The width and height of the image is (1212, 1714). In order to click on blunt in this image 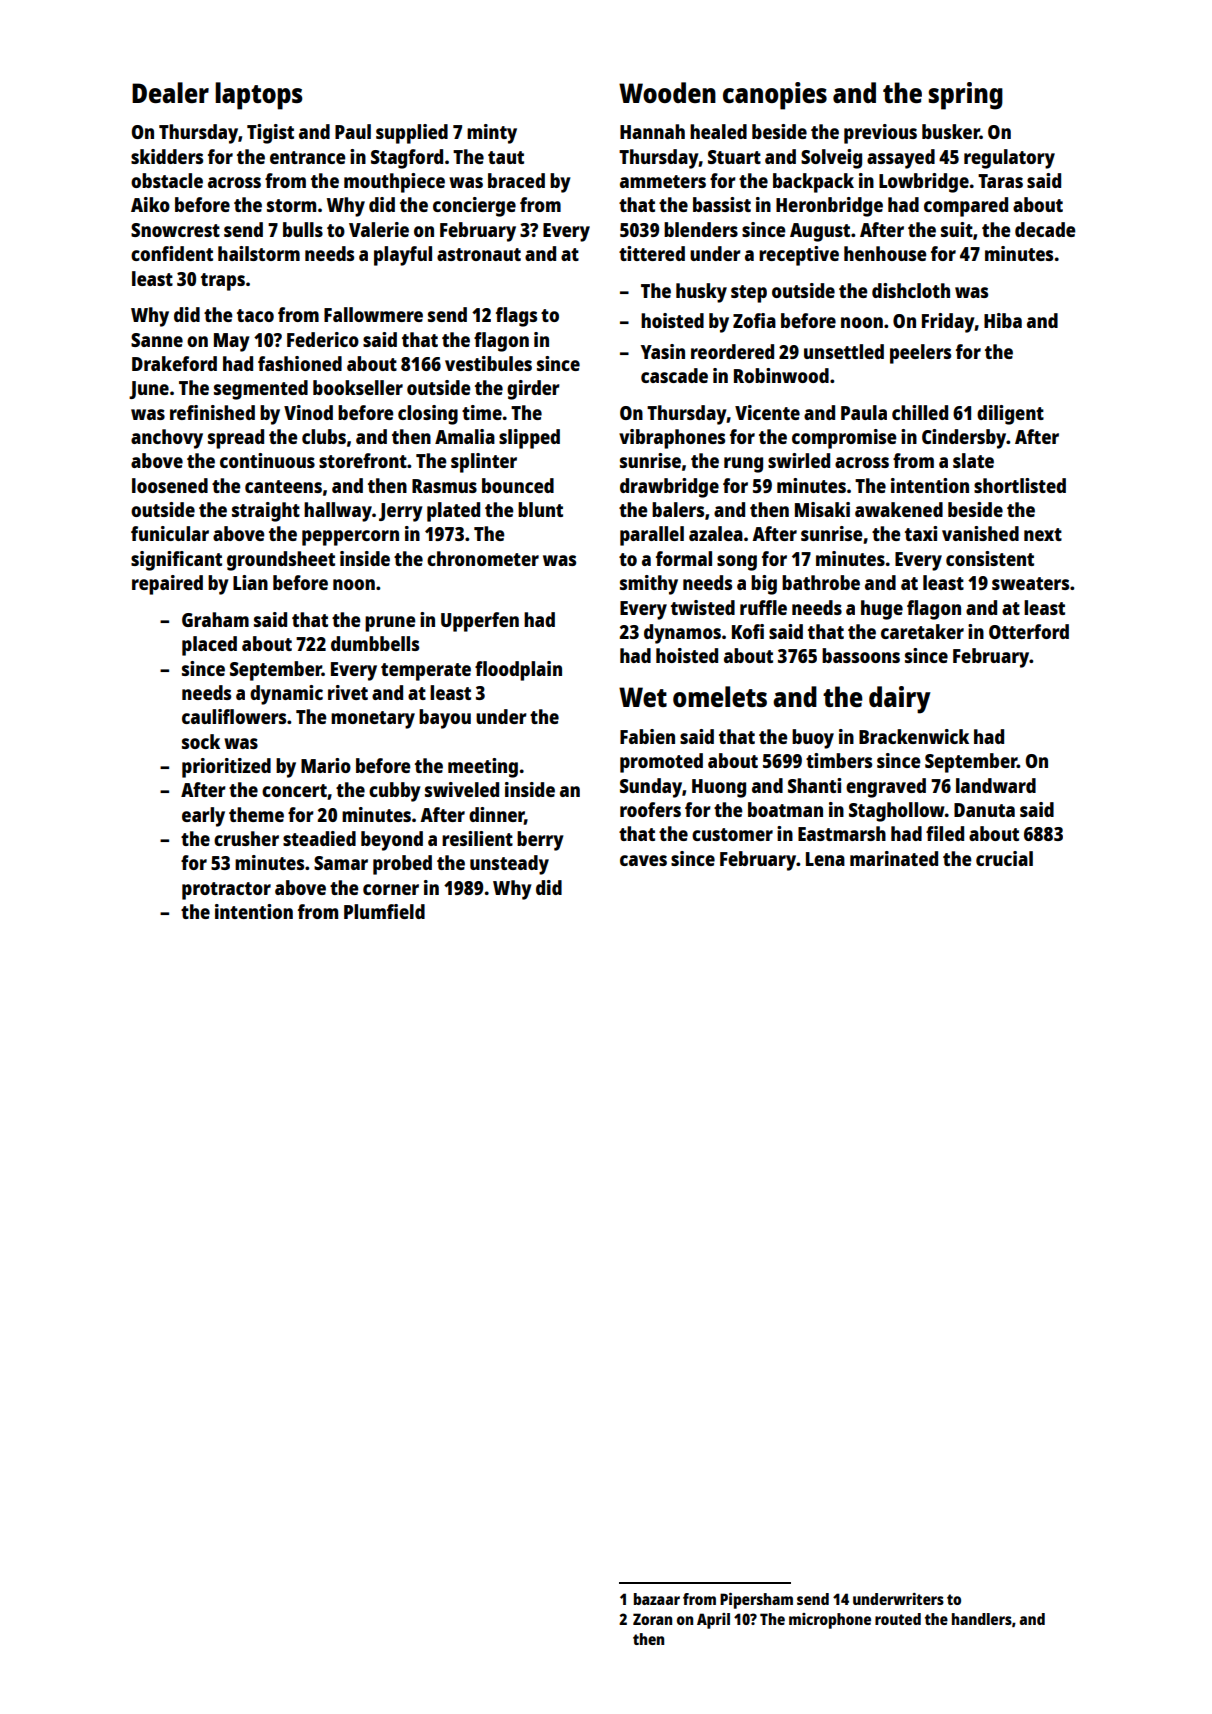, I will do `click(540, 509)`.
